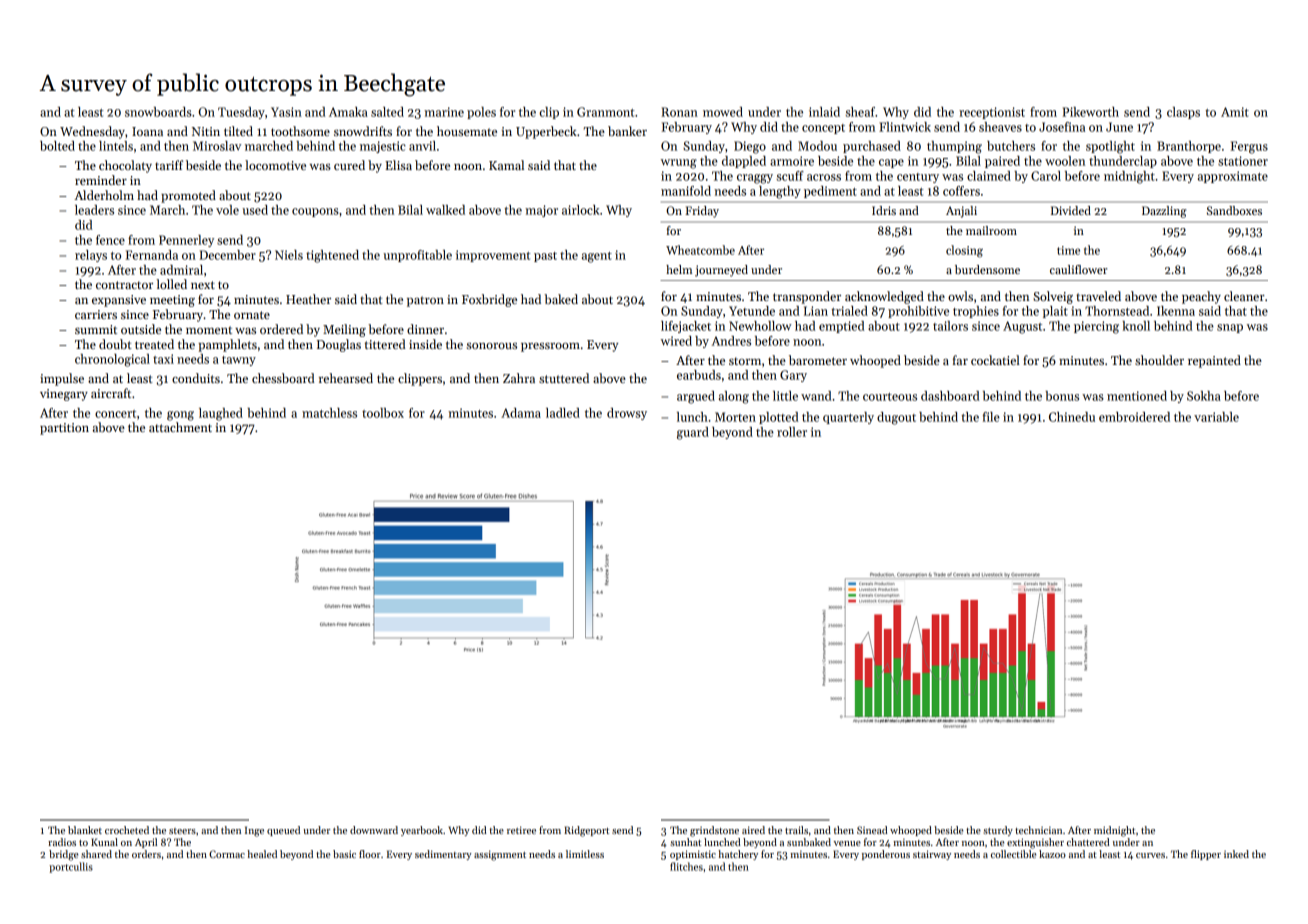 The width and height of the image is (1308, 924). What do you see at coordinates (85, 830) in the image?
I see `blanket` at bounding box center [85, 830].
